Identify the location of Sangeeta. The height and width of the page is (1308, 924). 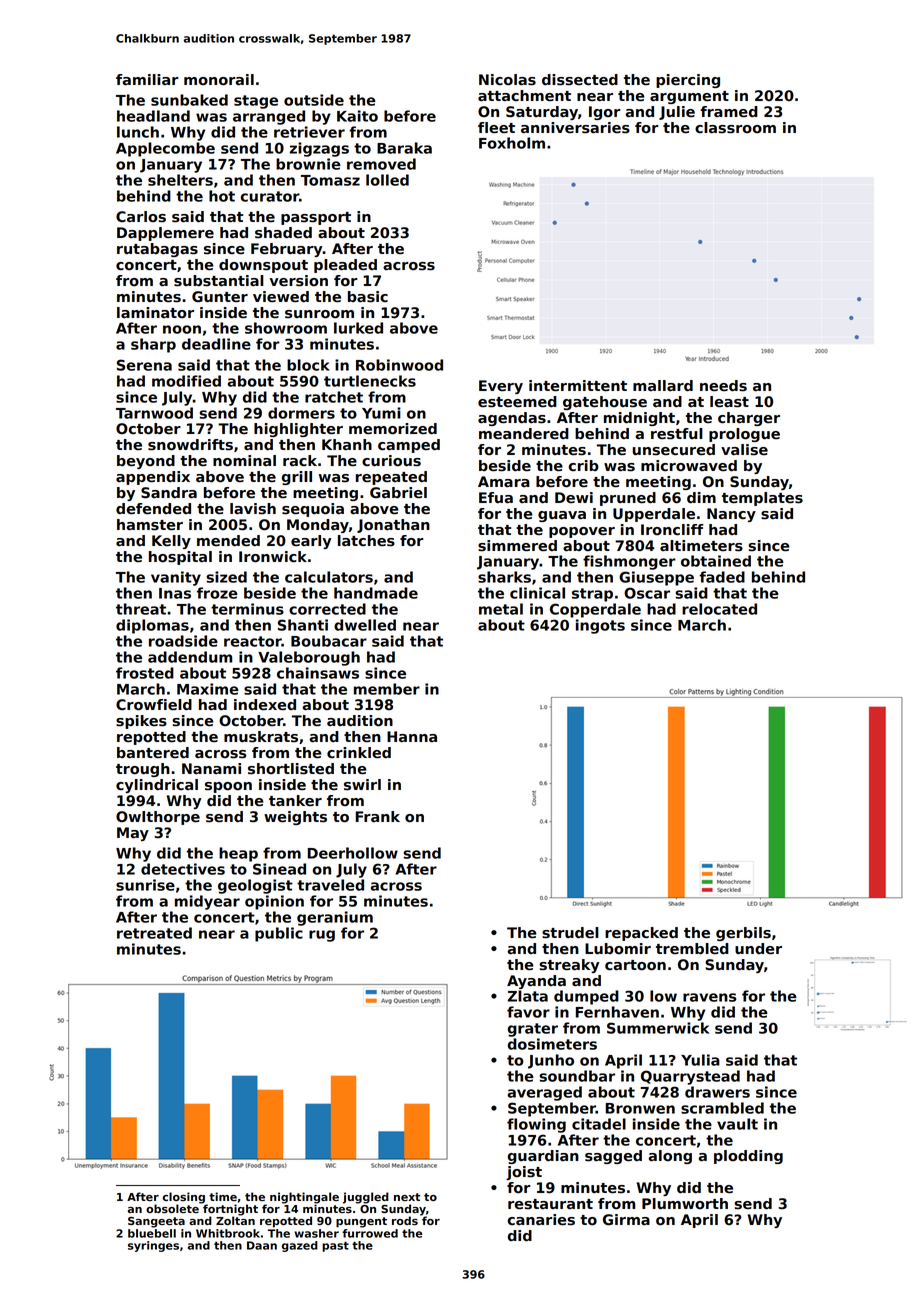
(156, 1222).
